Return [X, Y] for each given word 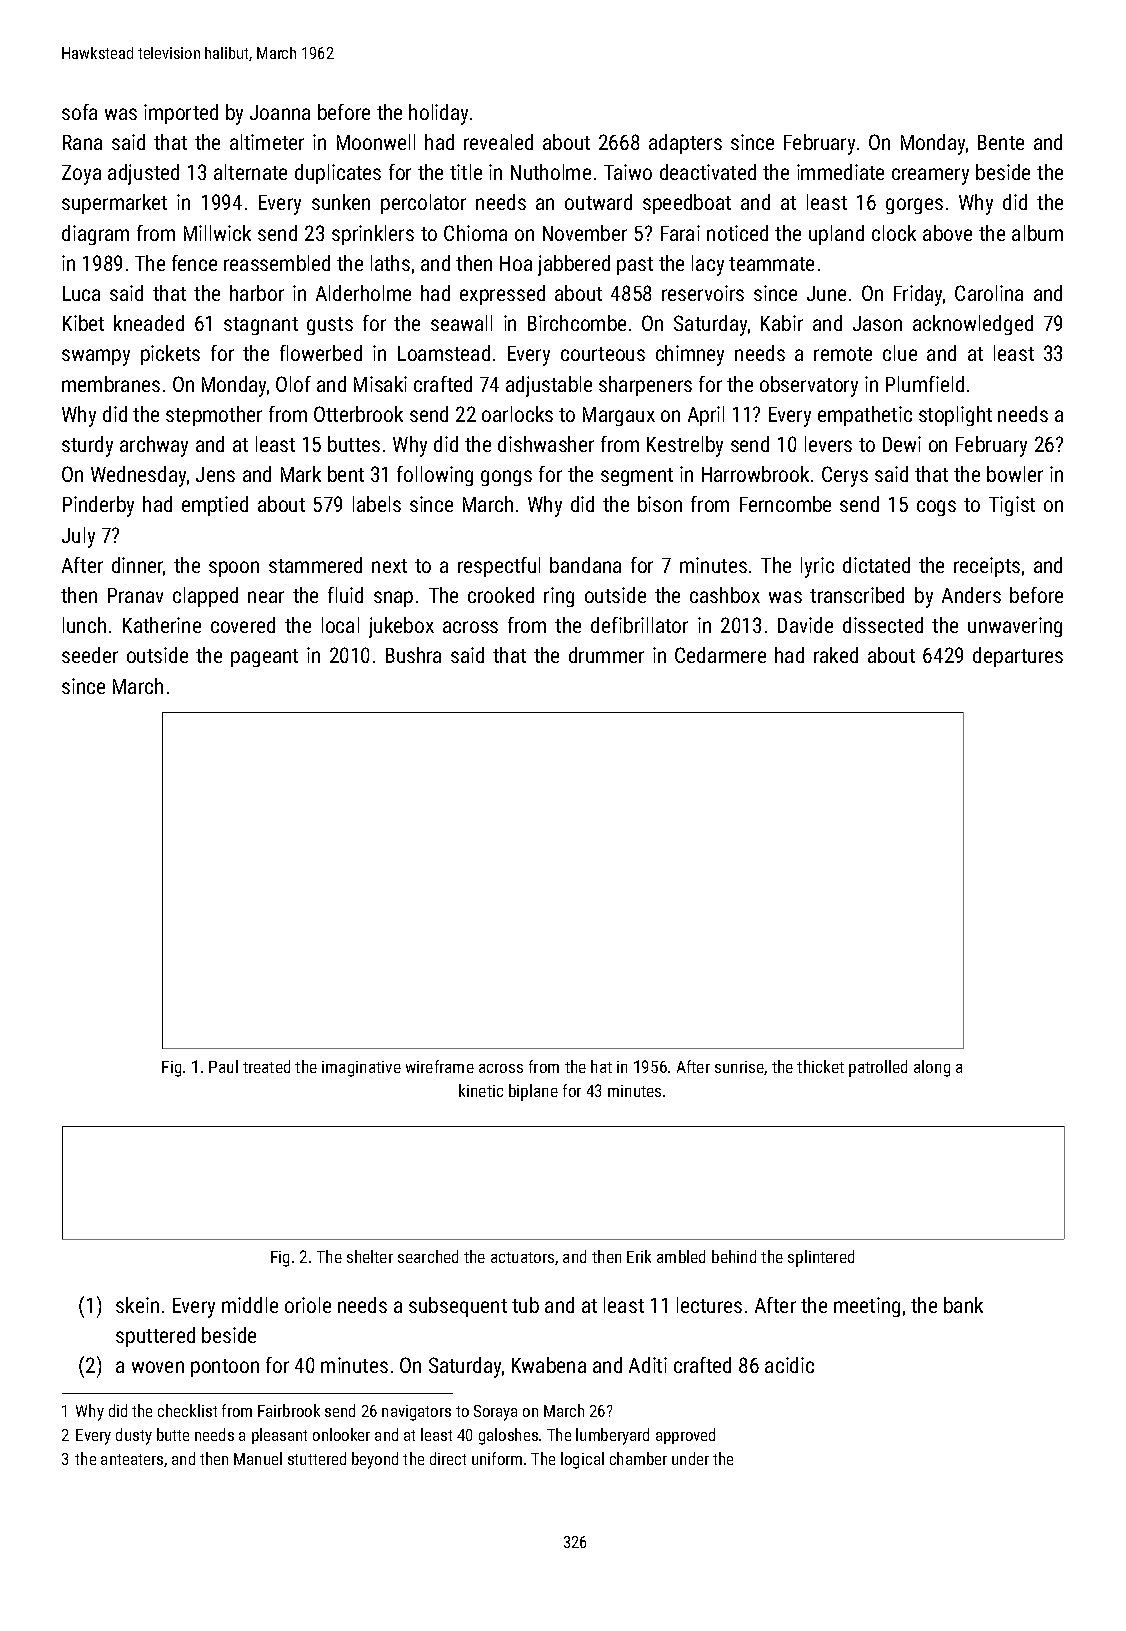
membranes [111, 384]
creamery [930, 176]
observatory [809, 386]
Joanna [280, 112]
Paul [223, 1066]
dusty [134, 1436]
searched [428, 1256]
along [932, 1068]
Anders [971, 595]
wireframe [440, 1066]
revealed [498, 142]
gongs [506, 478]
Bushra [413, 655]
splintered [821, 1258]
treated [266, 1066]
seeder [90, 655]
